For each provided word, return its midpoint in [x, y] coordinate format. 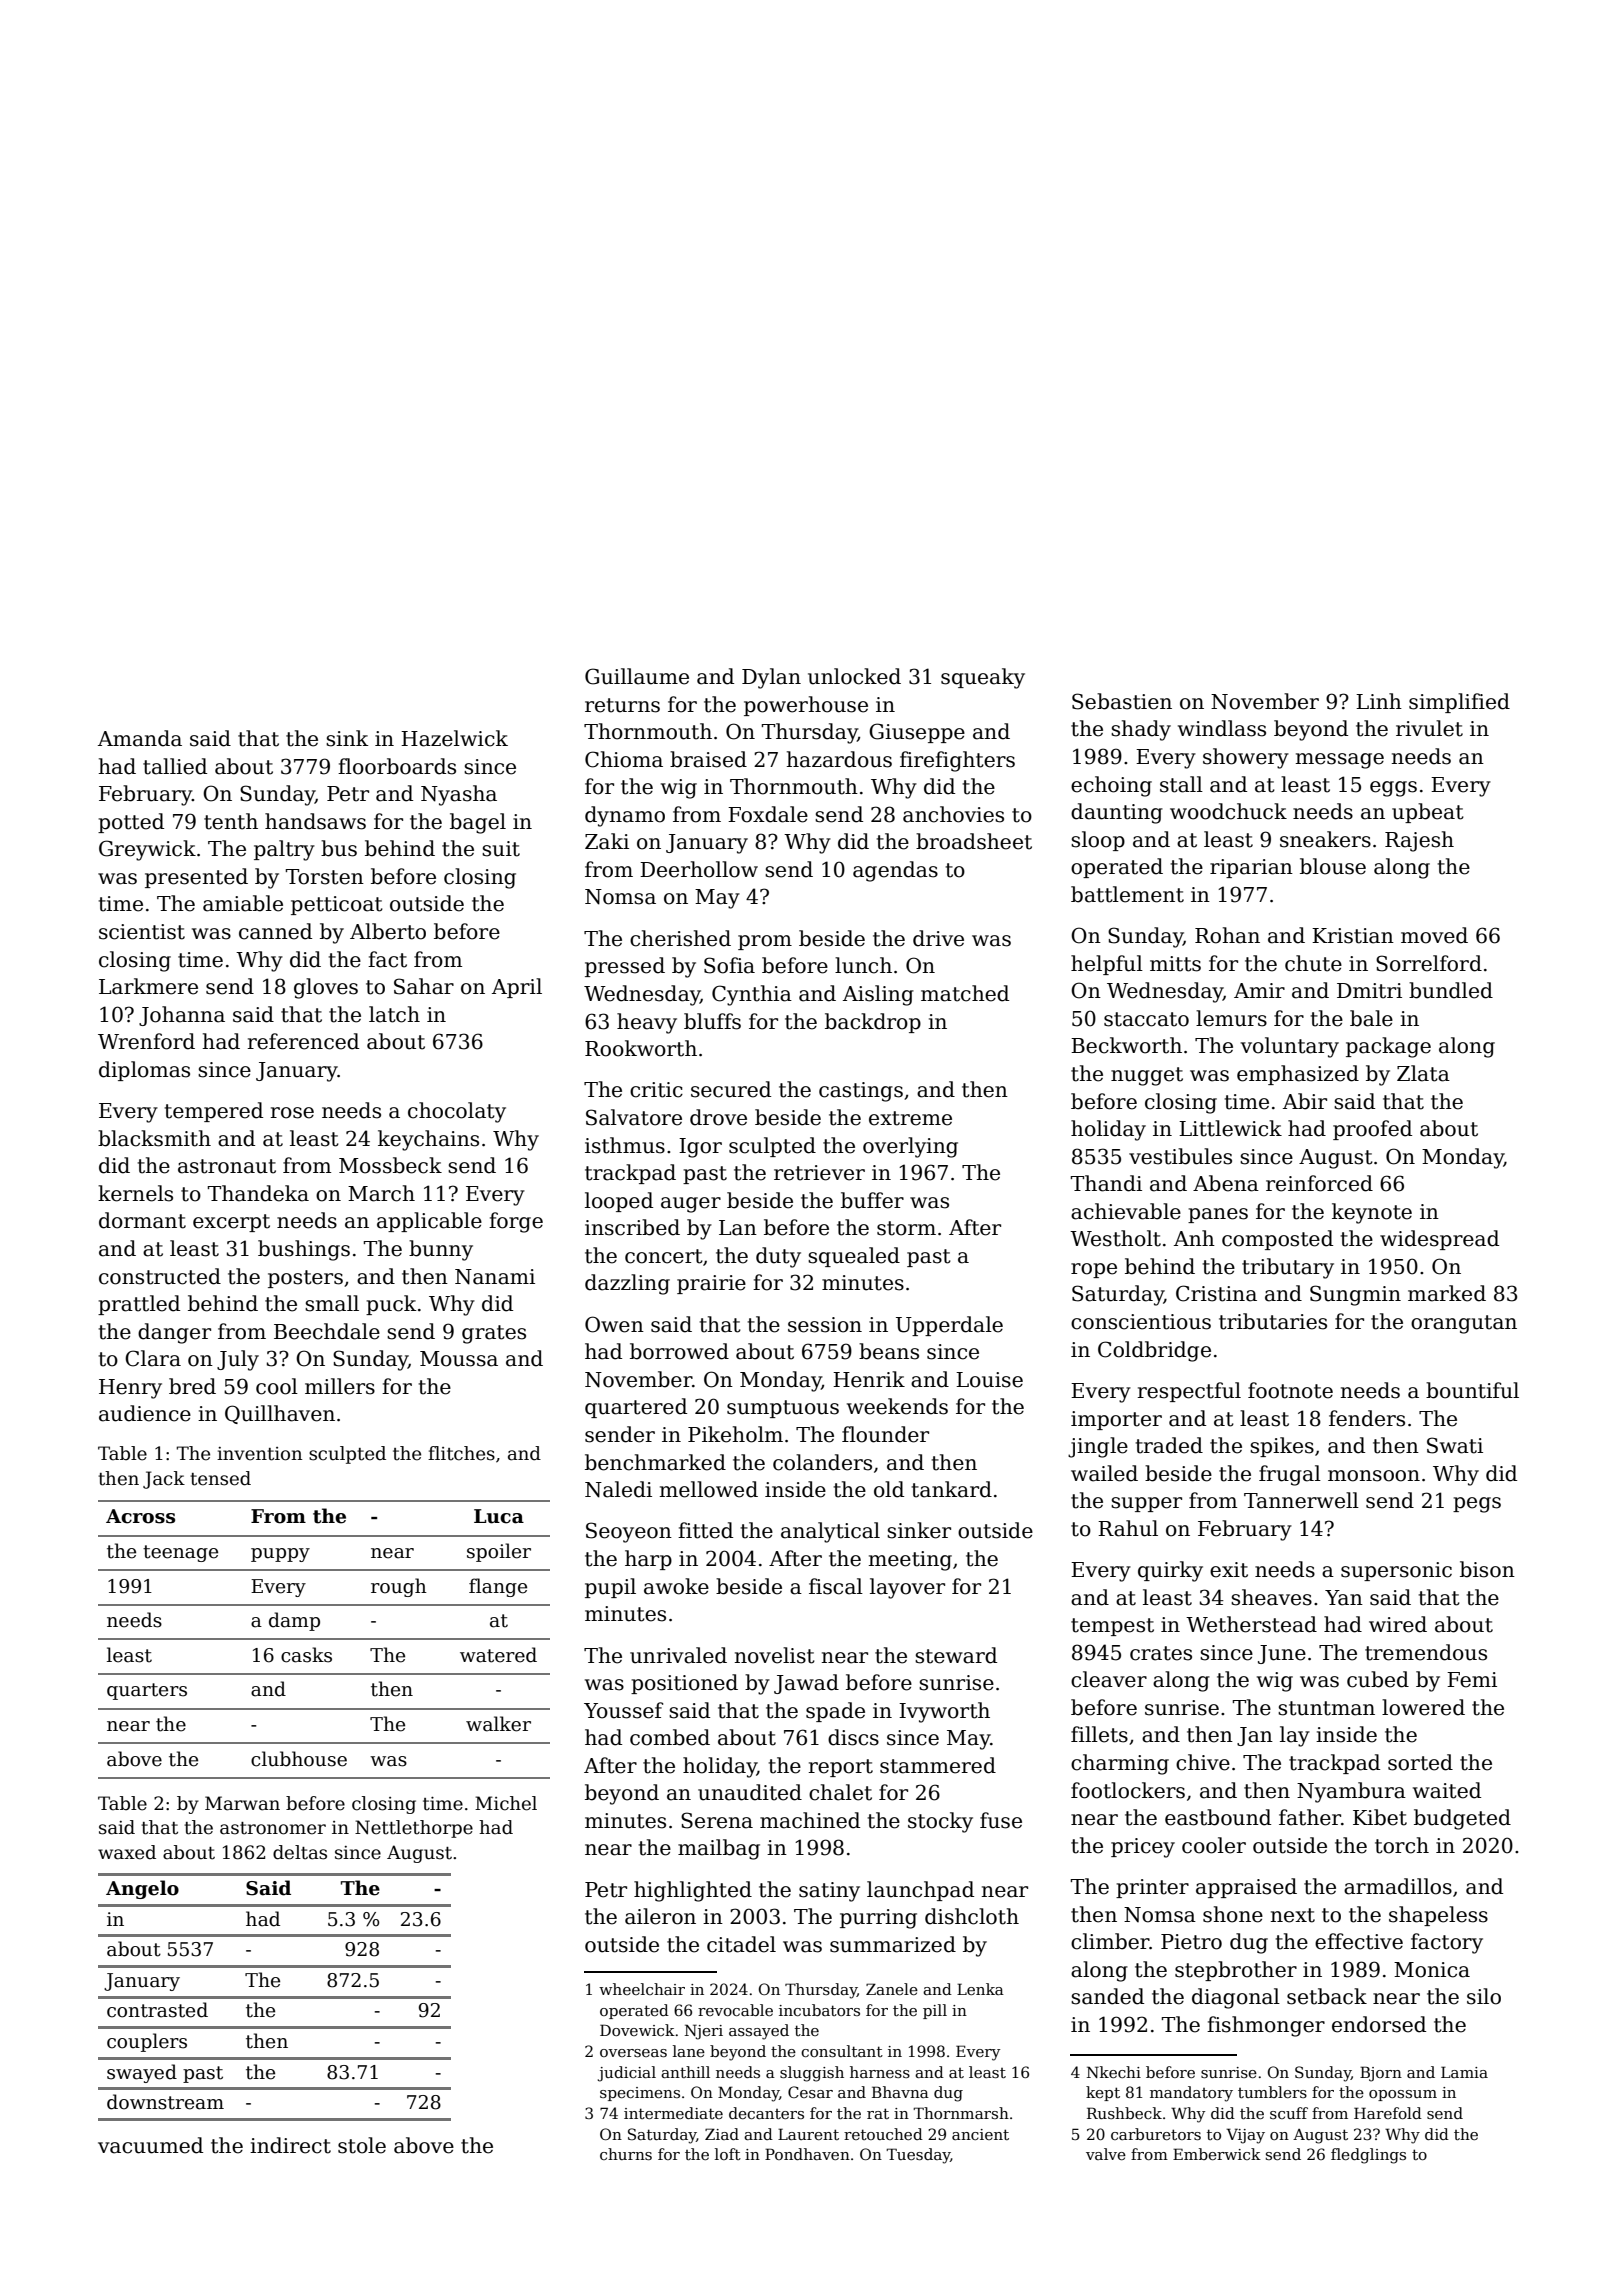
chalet [840, 1792]
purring [878, 1919]
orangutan [1464, 1324]
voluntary [1290, 1047]
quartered [636, 1408]
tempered [214, 1112]
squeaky [983, 678]
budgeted [1462, 1819]
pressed [625, 967]
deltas [300, 1852]
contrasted [157, 2010]
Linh [1379, 701]
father [1310, 1817]
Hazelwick [454, 738]
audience [145, 1413]
